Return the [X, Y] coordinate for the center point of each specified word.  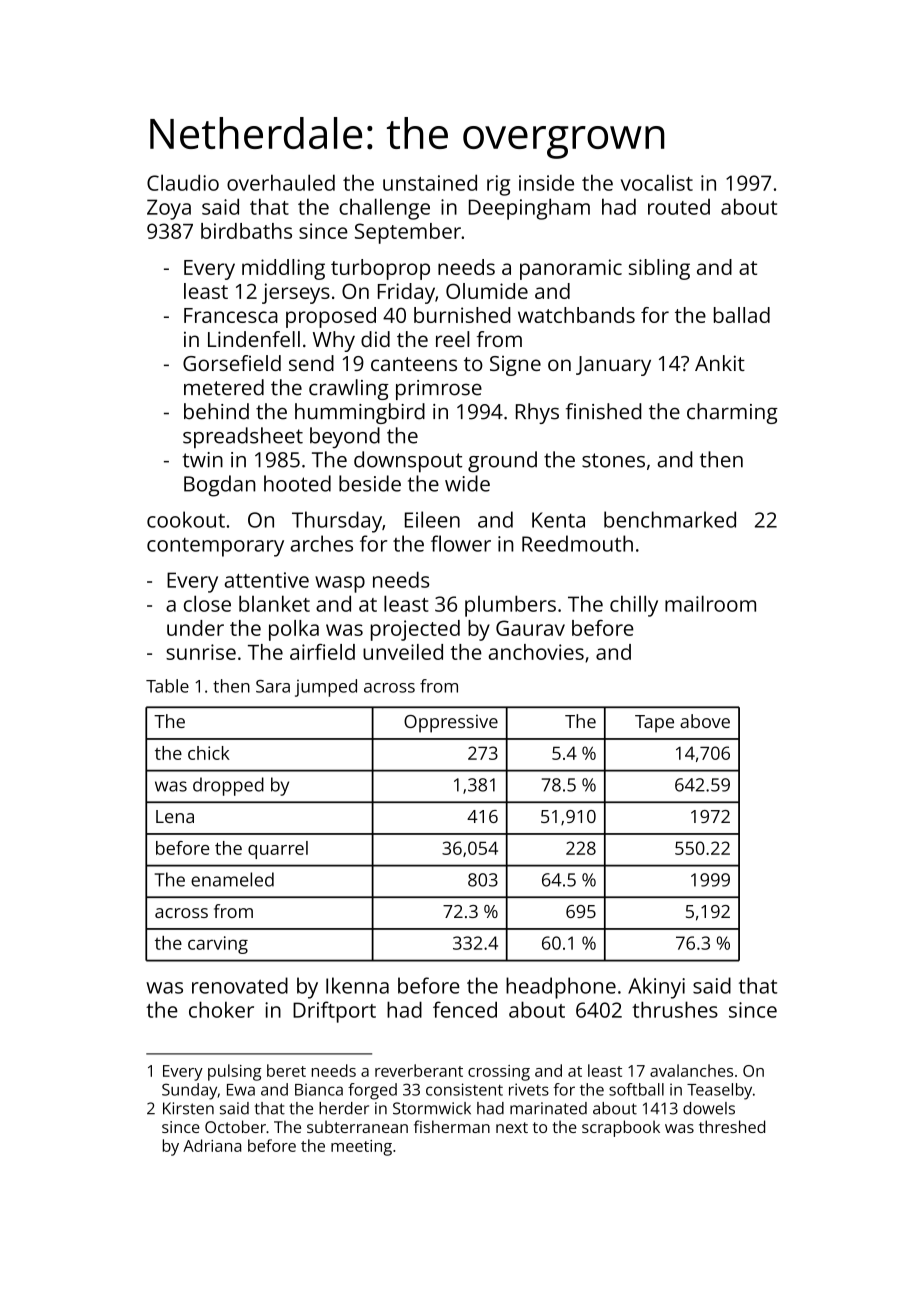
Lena [175, 816]
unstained [430, 182]
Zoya [169, 209]
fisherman [452, 1126]
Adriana [212, 1145]
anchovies [536, 652]
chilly [634, 606]
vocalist [657, 182]
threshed [732, 1126]
